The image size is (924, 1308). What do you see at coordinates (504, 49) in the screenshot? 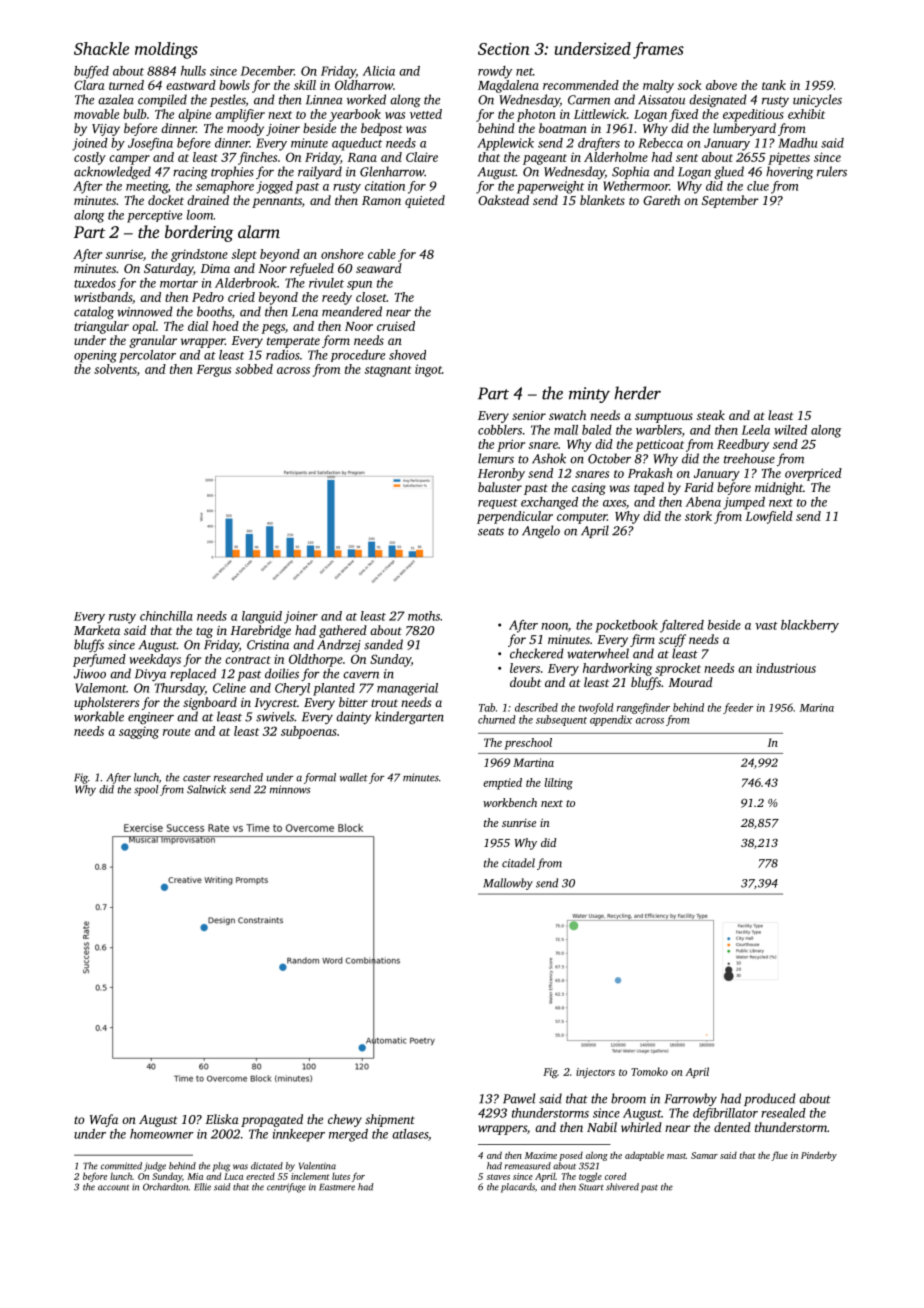
I see `Section` at bounding box center [504, 49].
